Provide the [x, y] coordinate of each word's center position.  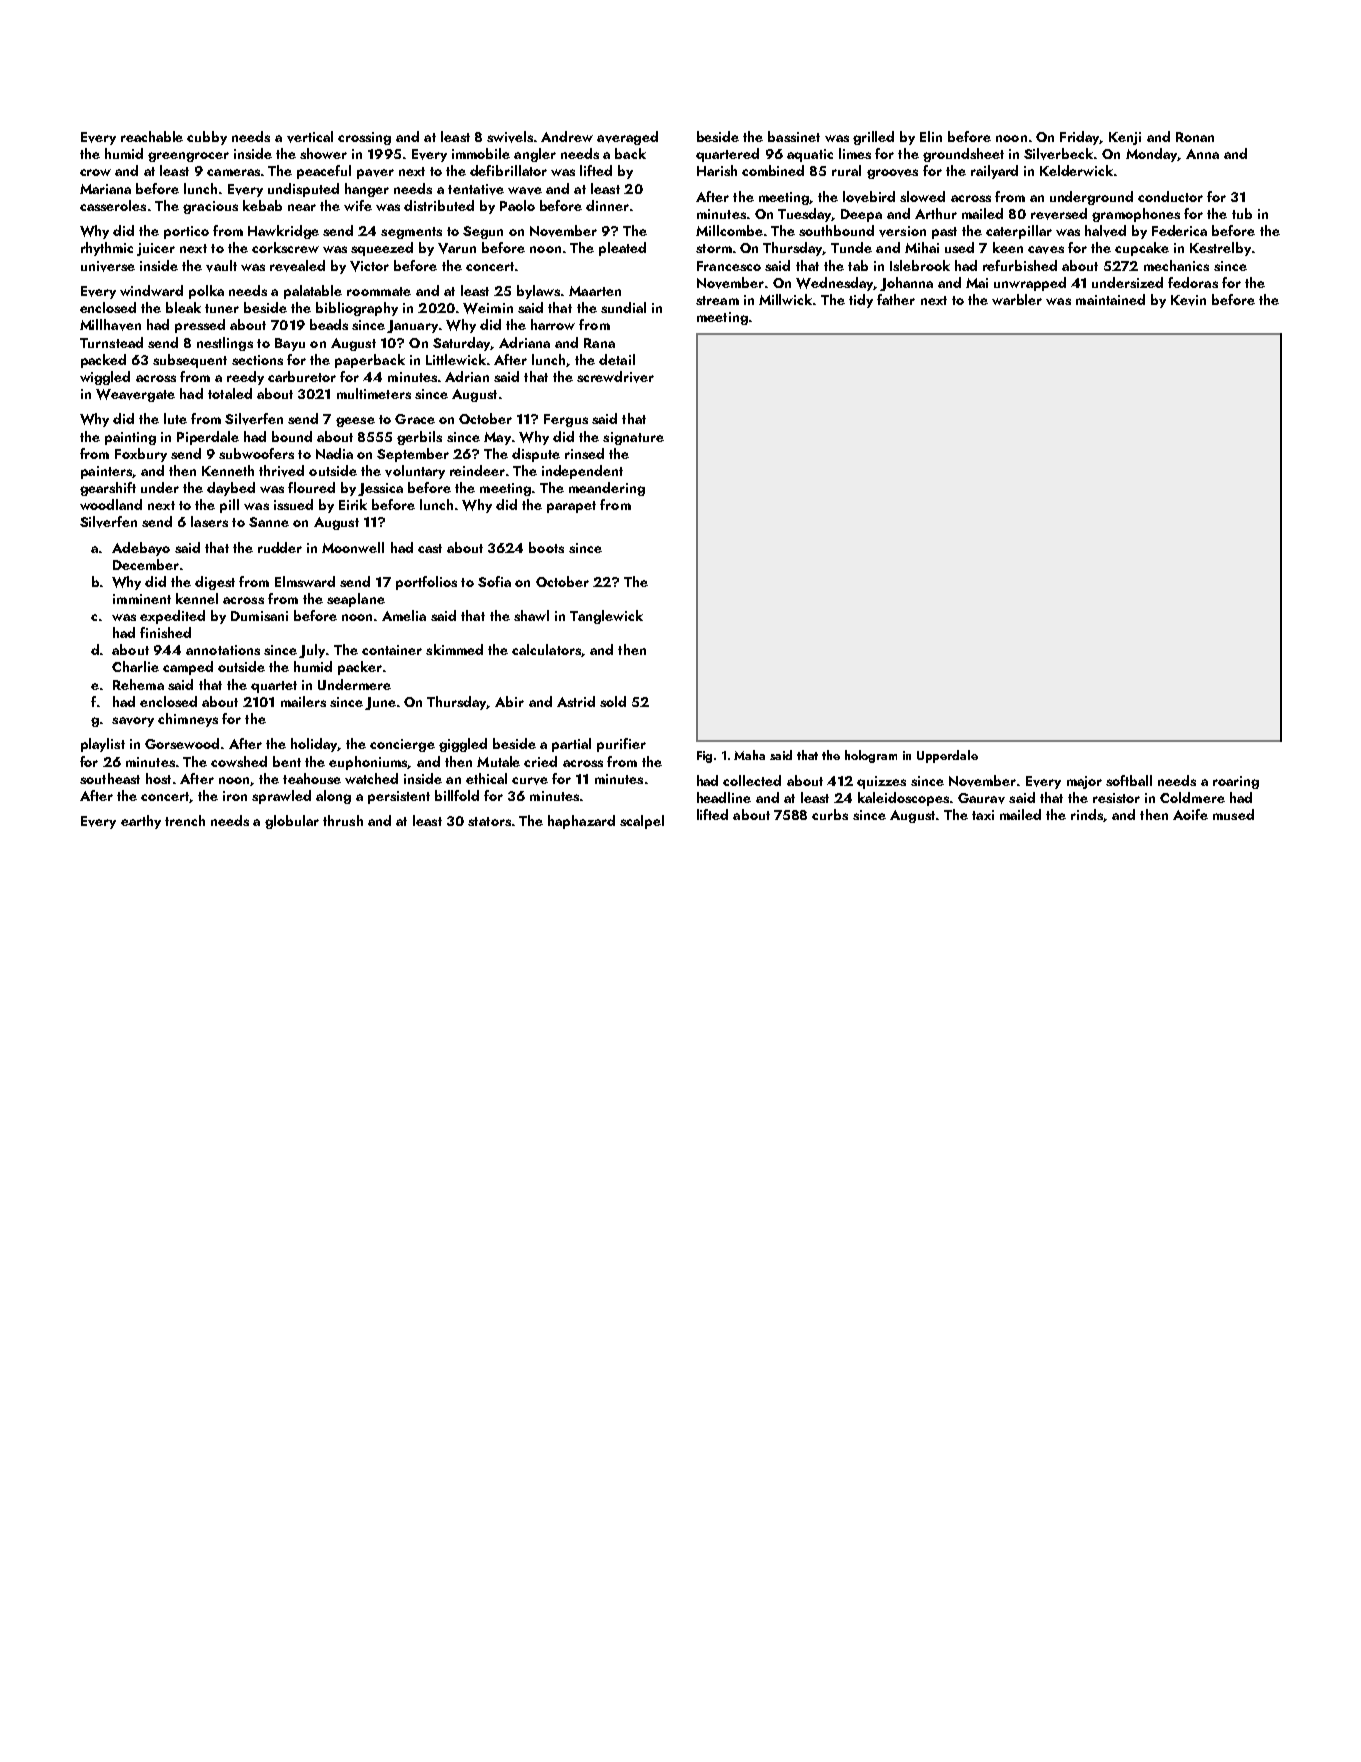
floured [311, 487]
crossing [364, 138]
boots [546, 547]
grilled [873, 138]
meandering [607, 489]
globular [292, 822]
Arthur [936, 213]
